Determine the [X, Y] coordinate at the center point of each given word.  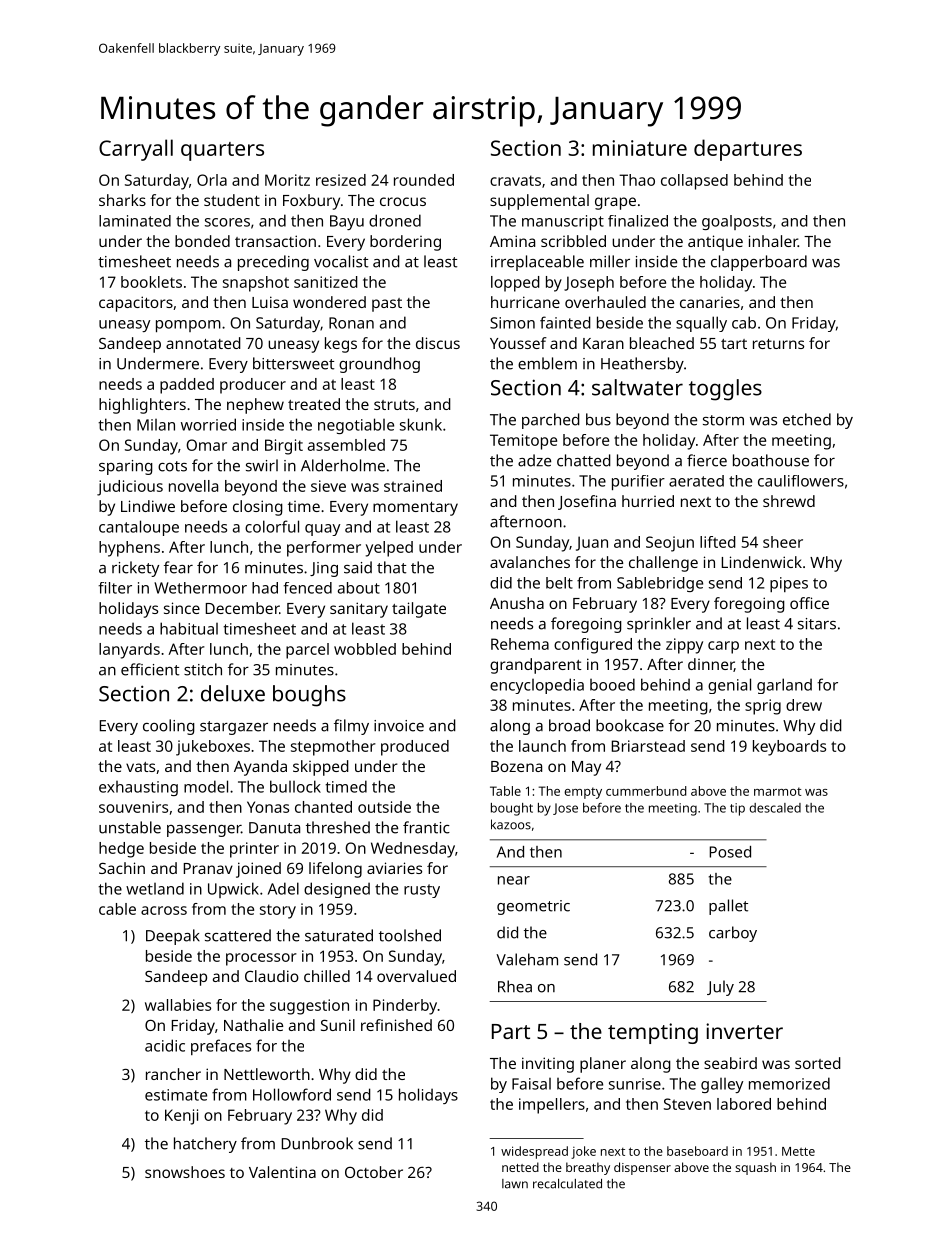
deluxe [233, 693]
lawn [515, 1184]
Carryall [136, 150]
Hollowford [292, 1094]
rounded [424, 180]
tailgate [419, 610]
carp [723, 647]
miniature [640, 148]
